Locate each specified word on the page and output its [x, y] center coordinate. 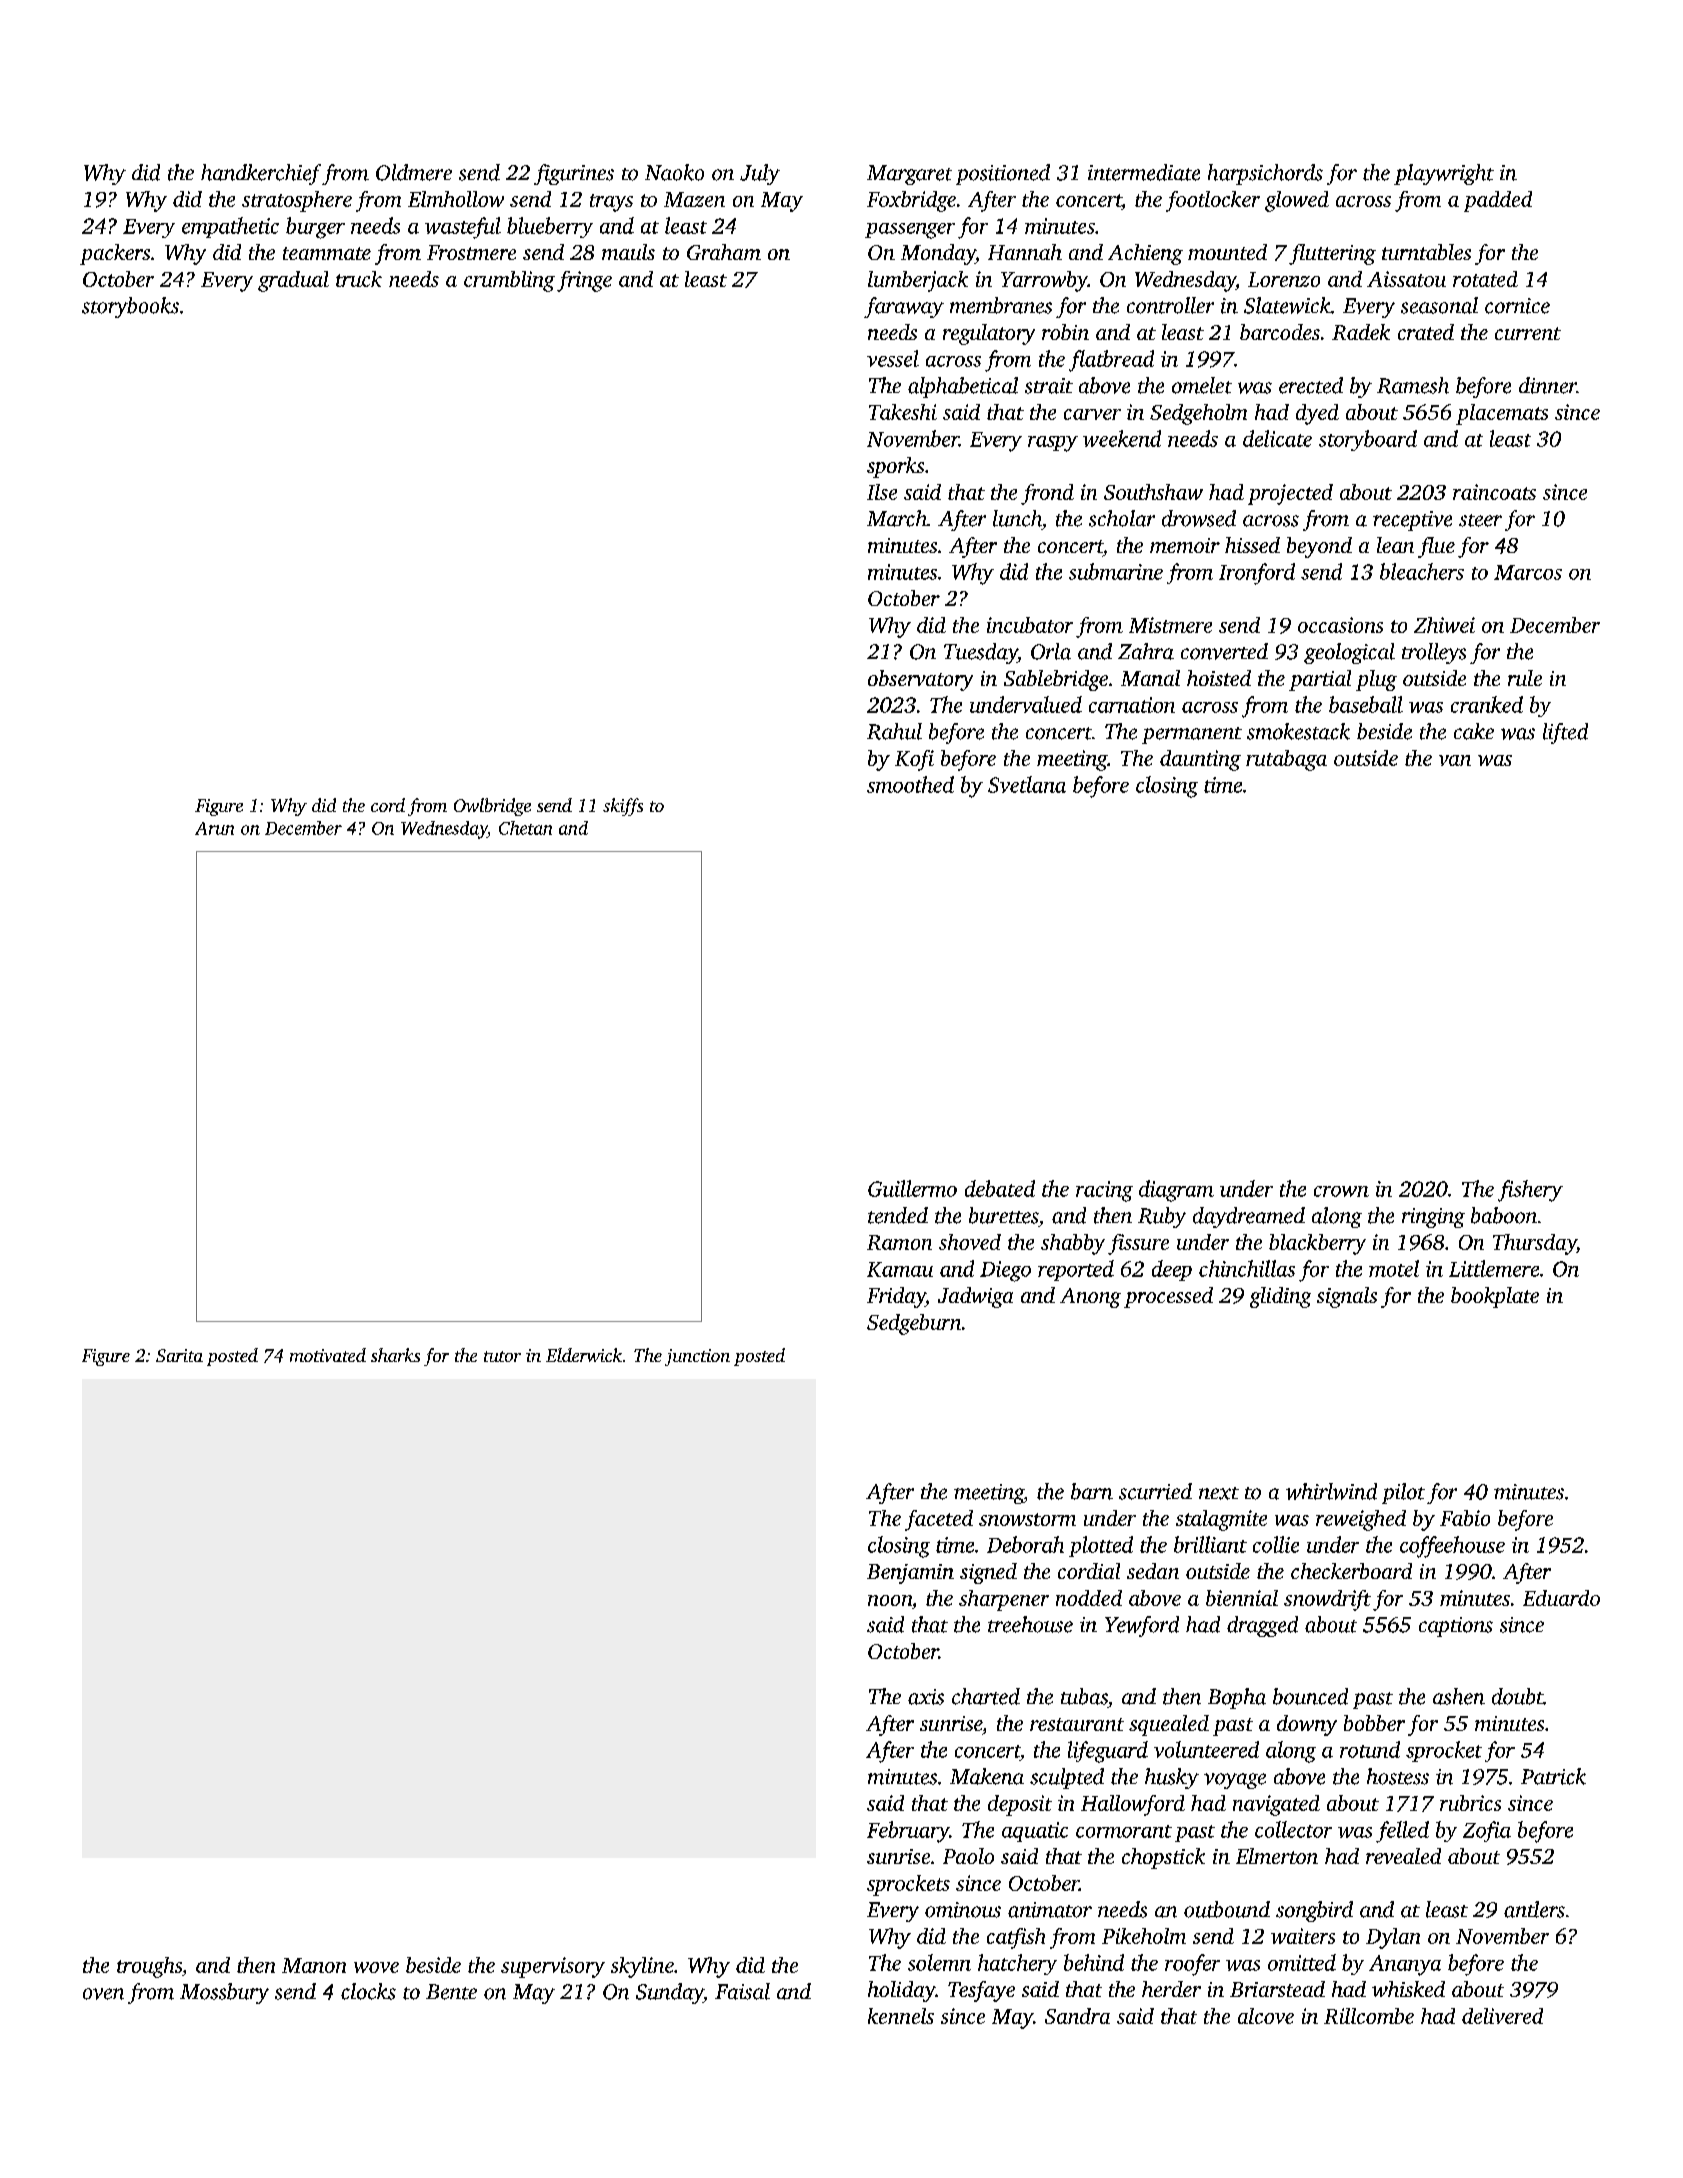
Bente [451, 1992]
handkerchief [261, 174]
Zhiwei [1444, 625]
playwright [1444, 174]
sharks [395, 1355]
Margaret [909, 175]
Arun [214, 828]
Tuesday [981, 653]
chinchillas [1247, 1268]
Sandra [1077, 2016]
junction [697, 1357]
